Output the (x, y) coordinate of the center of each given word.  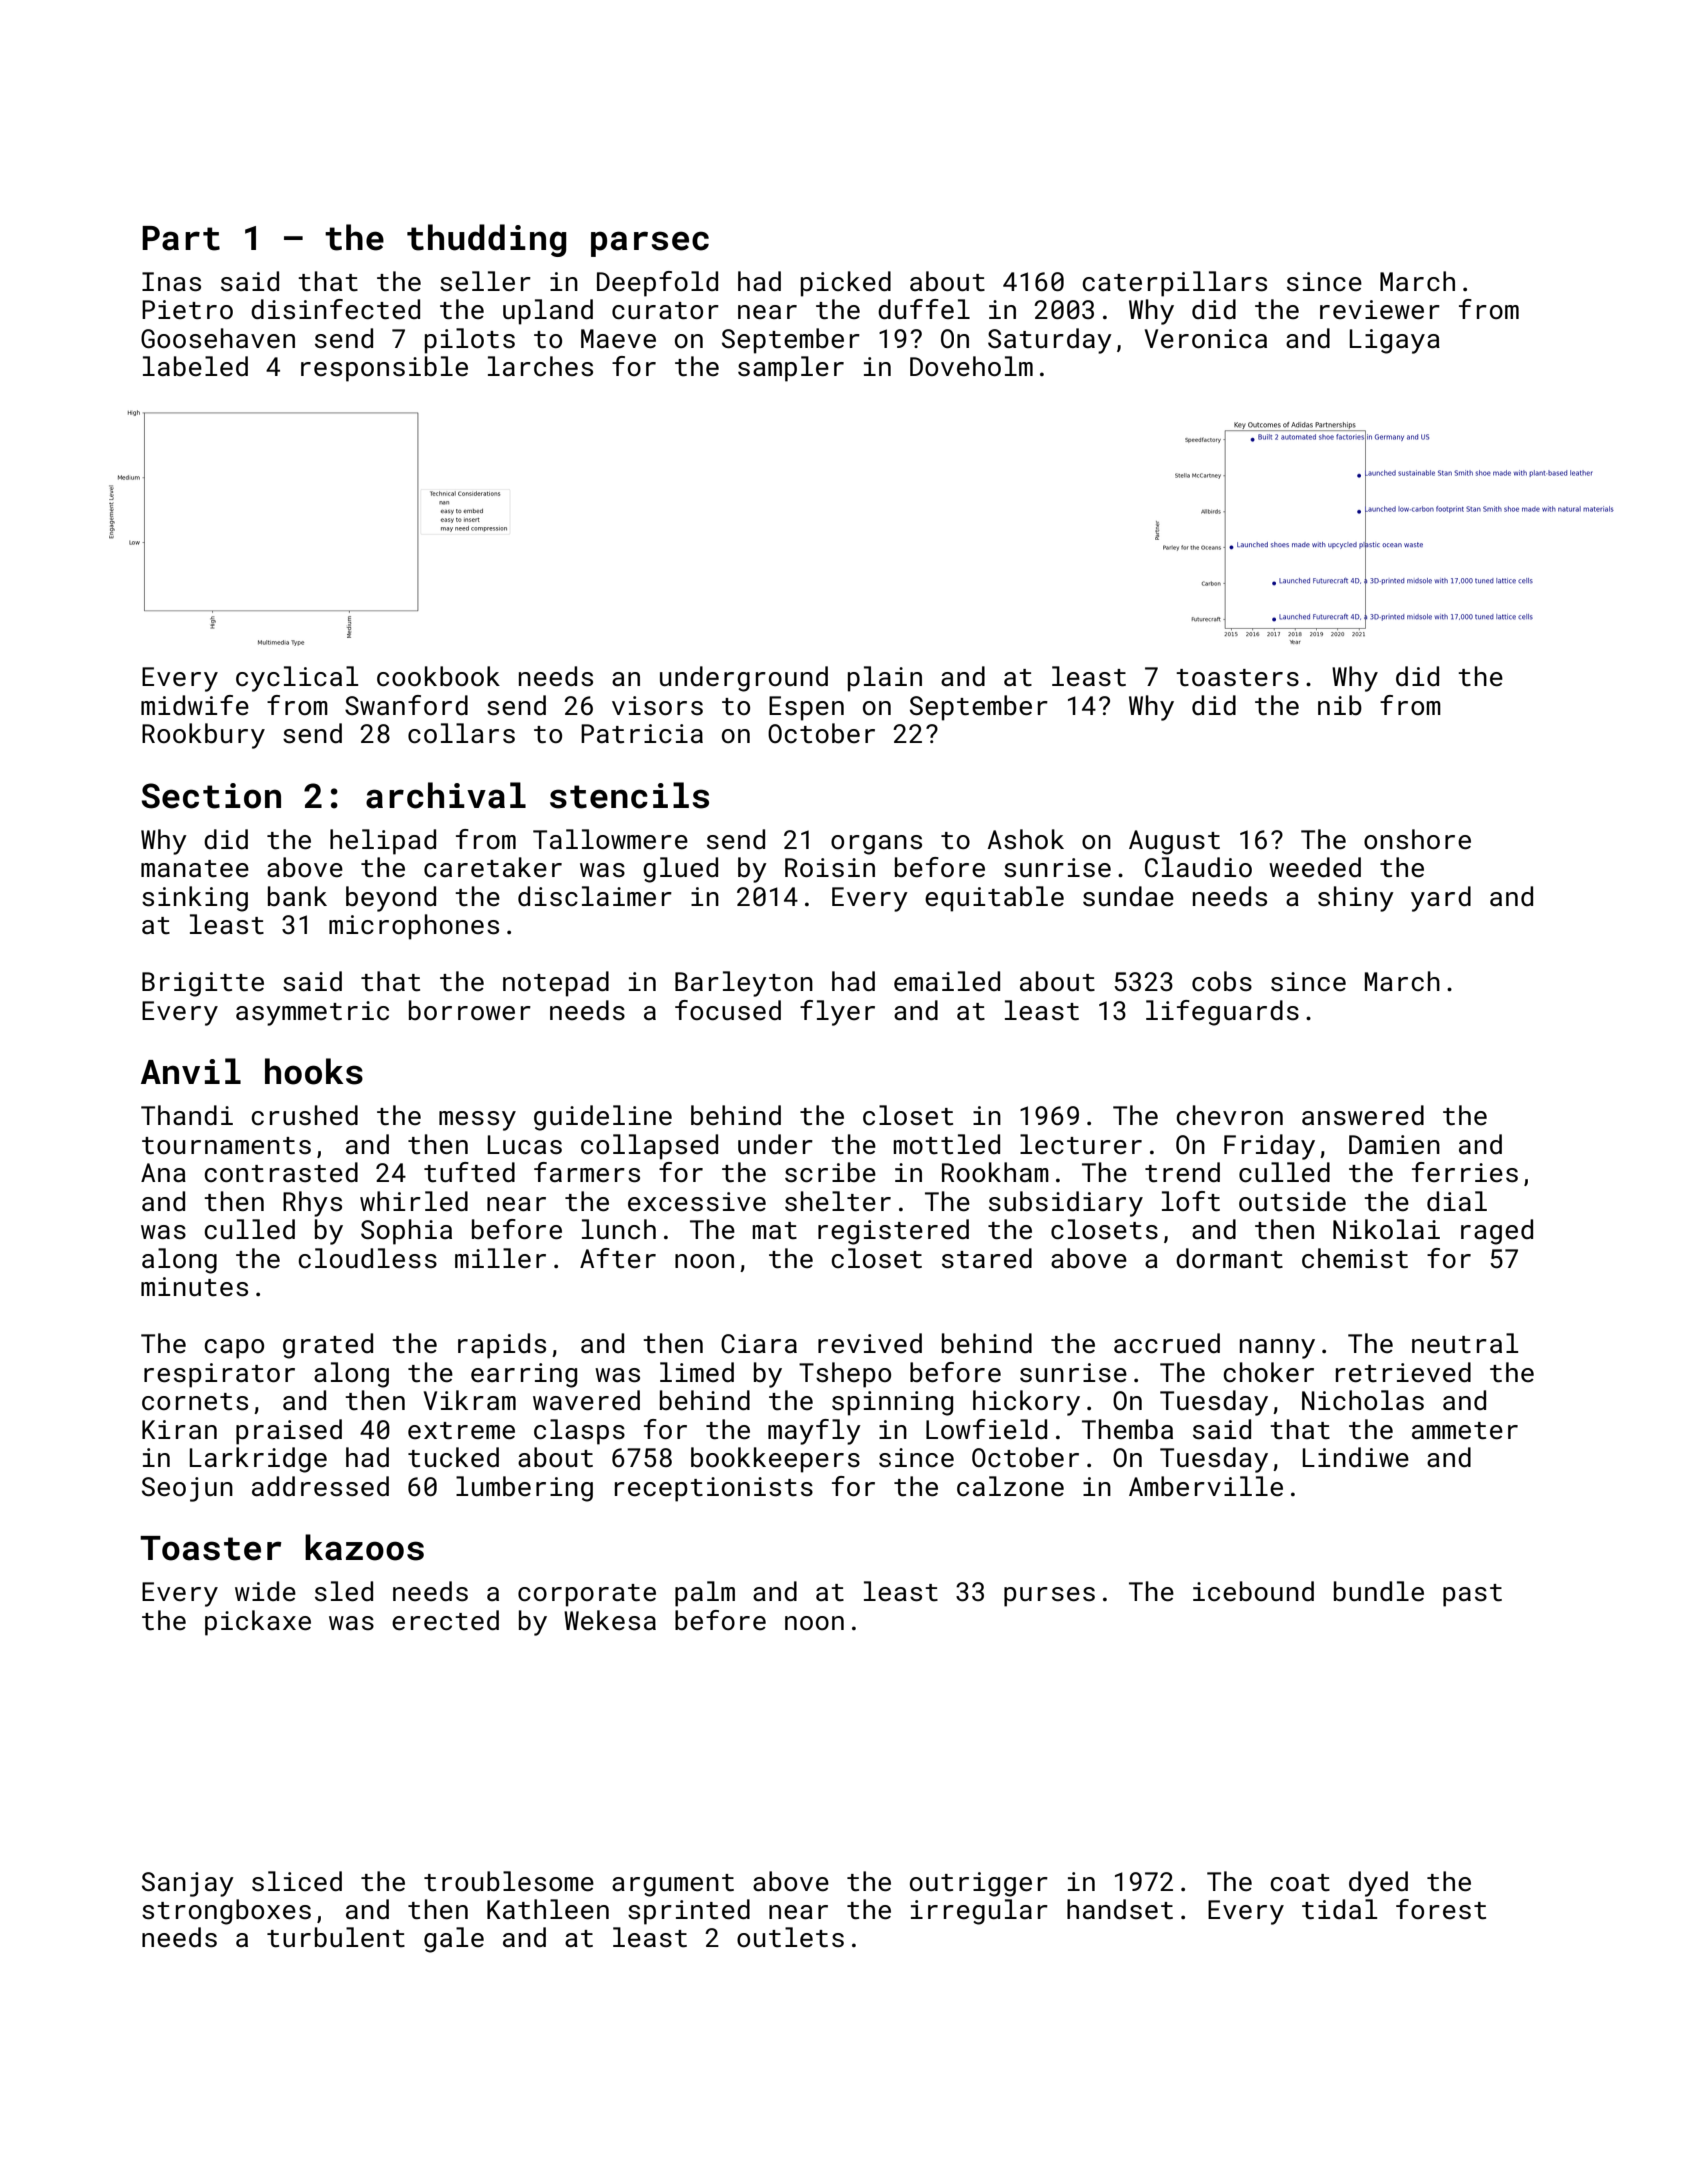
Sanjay (188, 1884)
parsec (650, 244)
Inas (171, 282)
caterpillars (1174, 284)
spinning (892, 1403)
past (1472, 1595)
